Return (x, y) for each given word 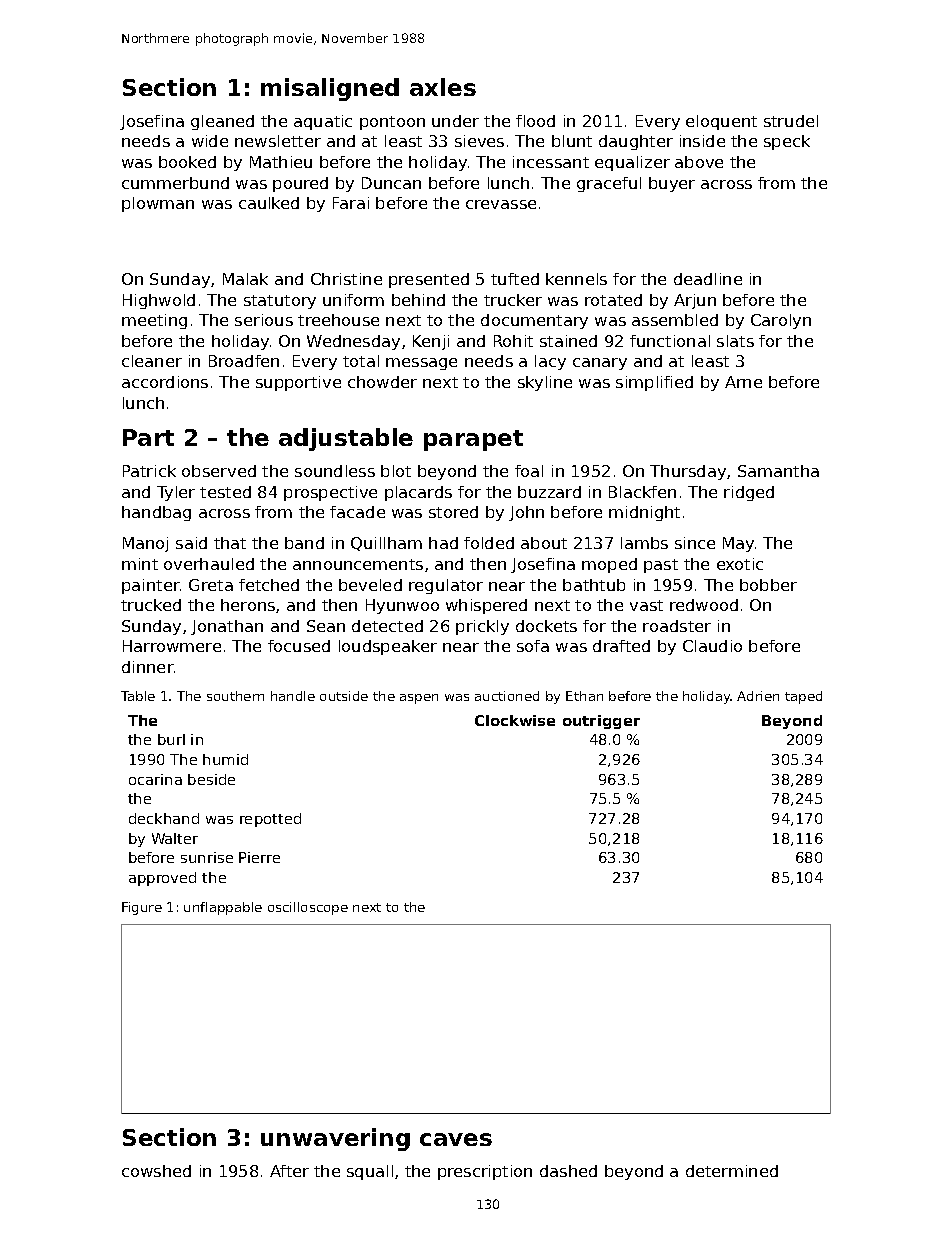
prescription (485, 1172)
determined (732, 1171)
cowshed (156, 1171)
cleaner (152, 361)
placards (418, 493)
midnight (644, 513)
